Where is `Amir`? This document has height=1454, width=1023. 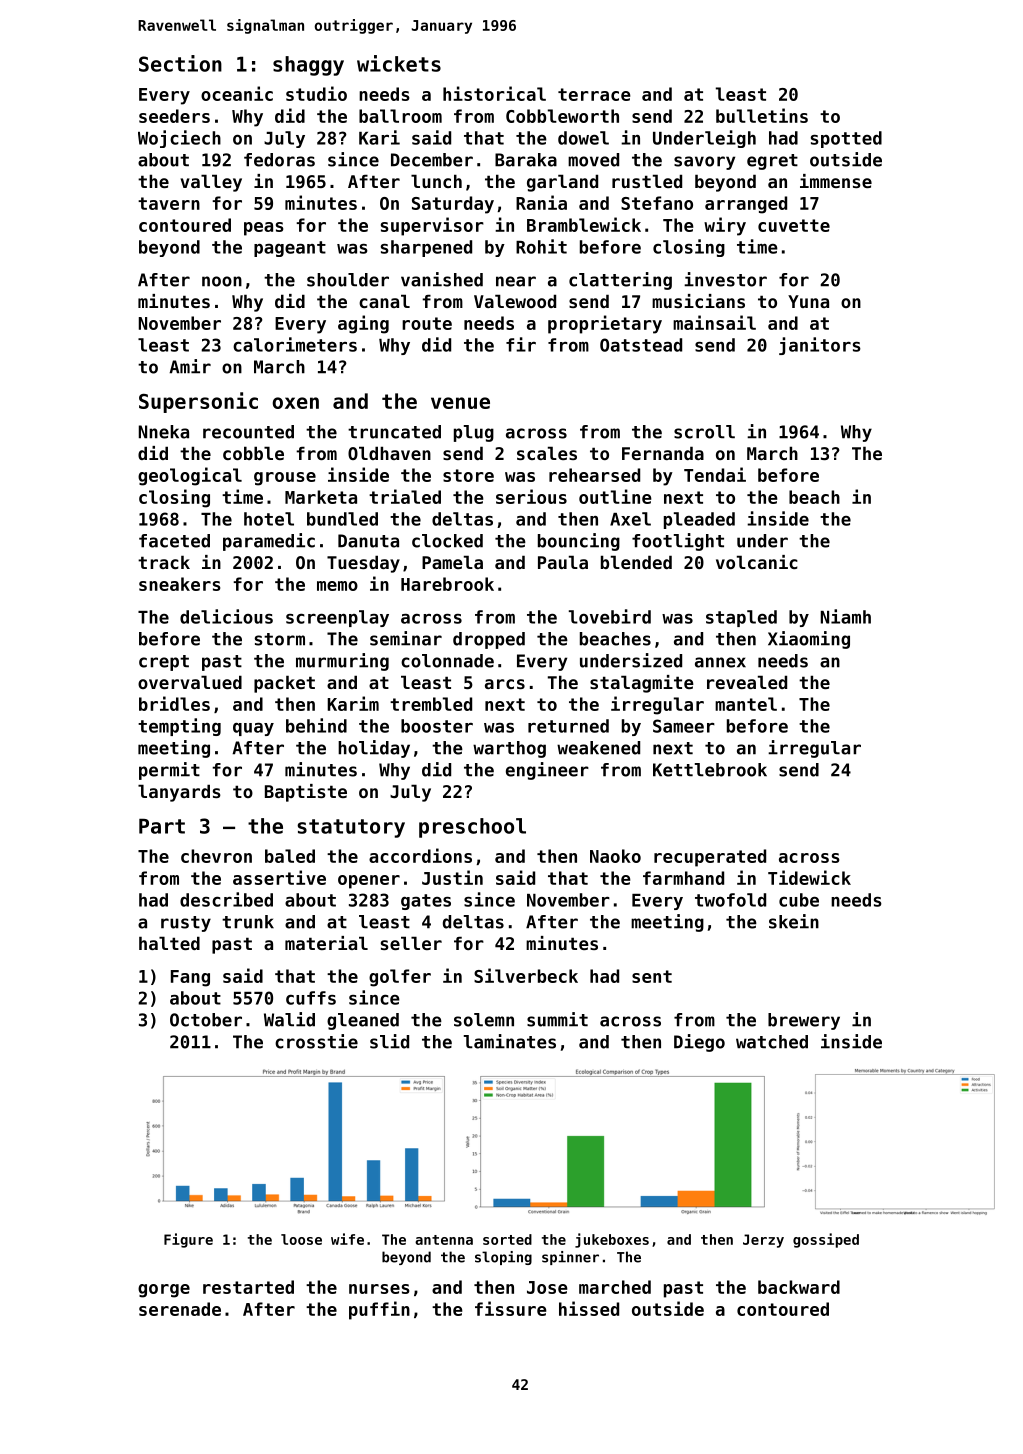 Amir is located at coordinates (190, 366).
